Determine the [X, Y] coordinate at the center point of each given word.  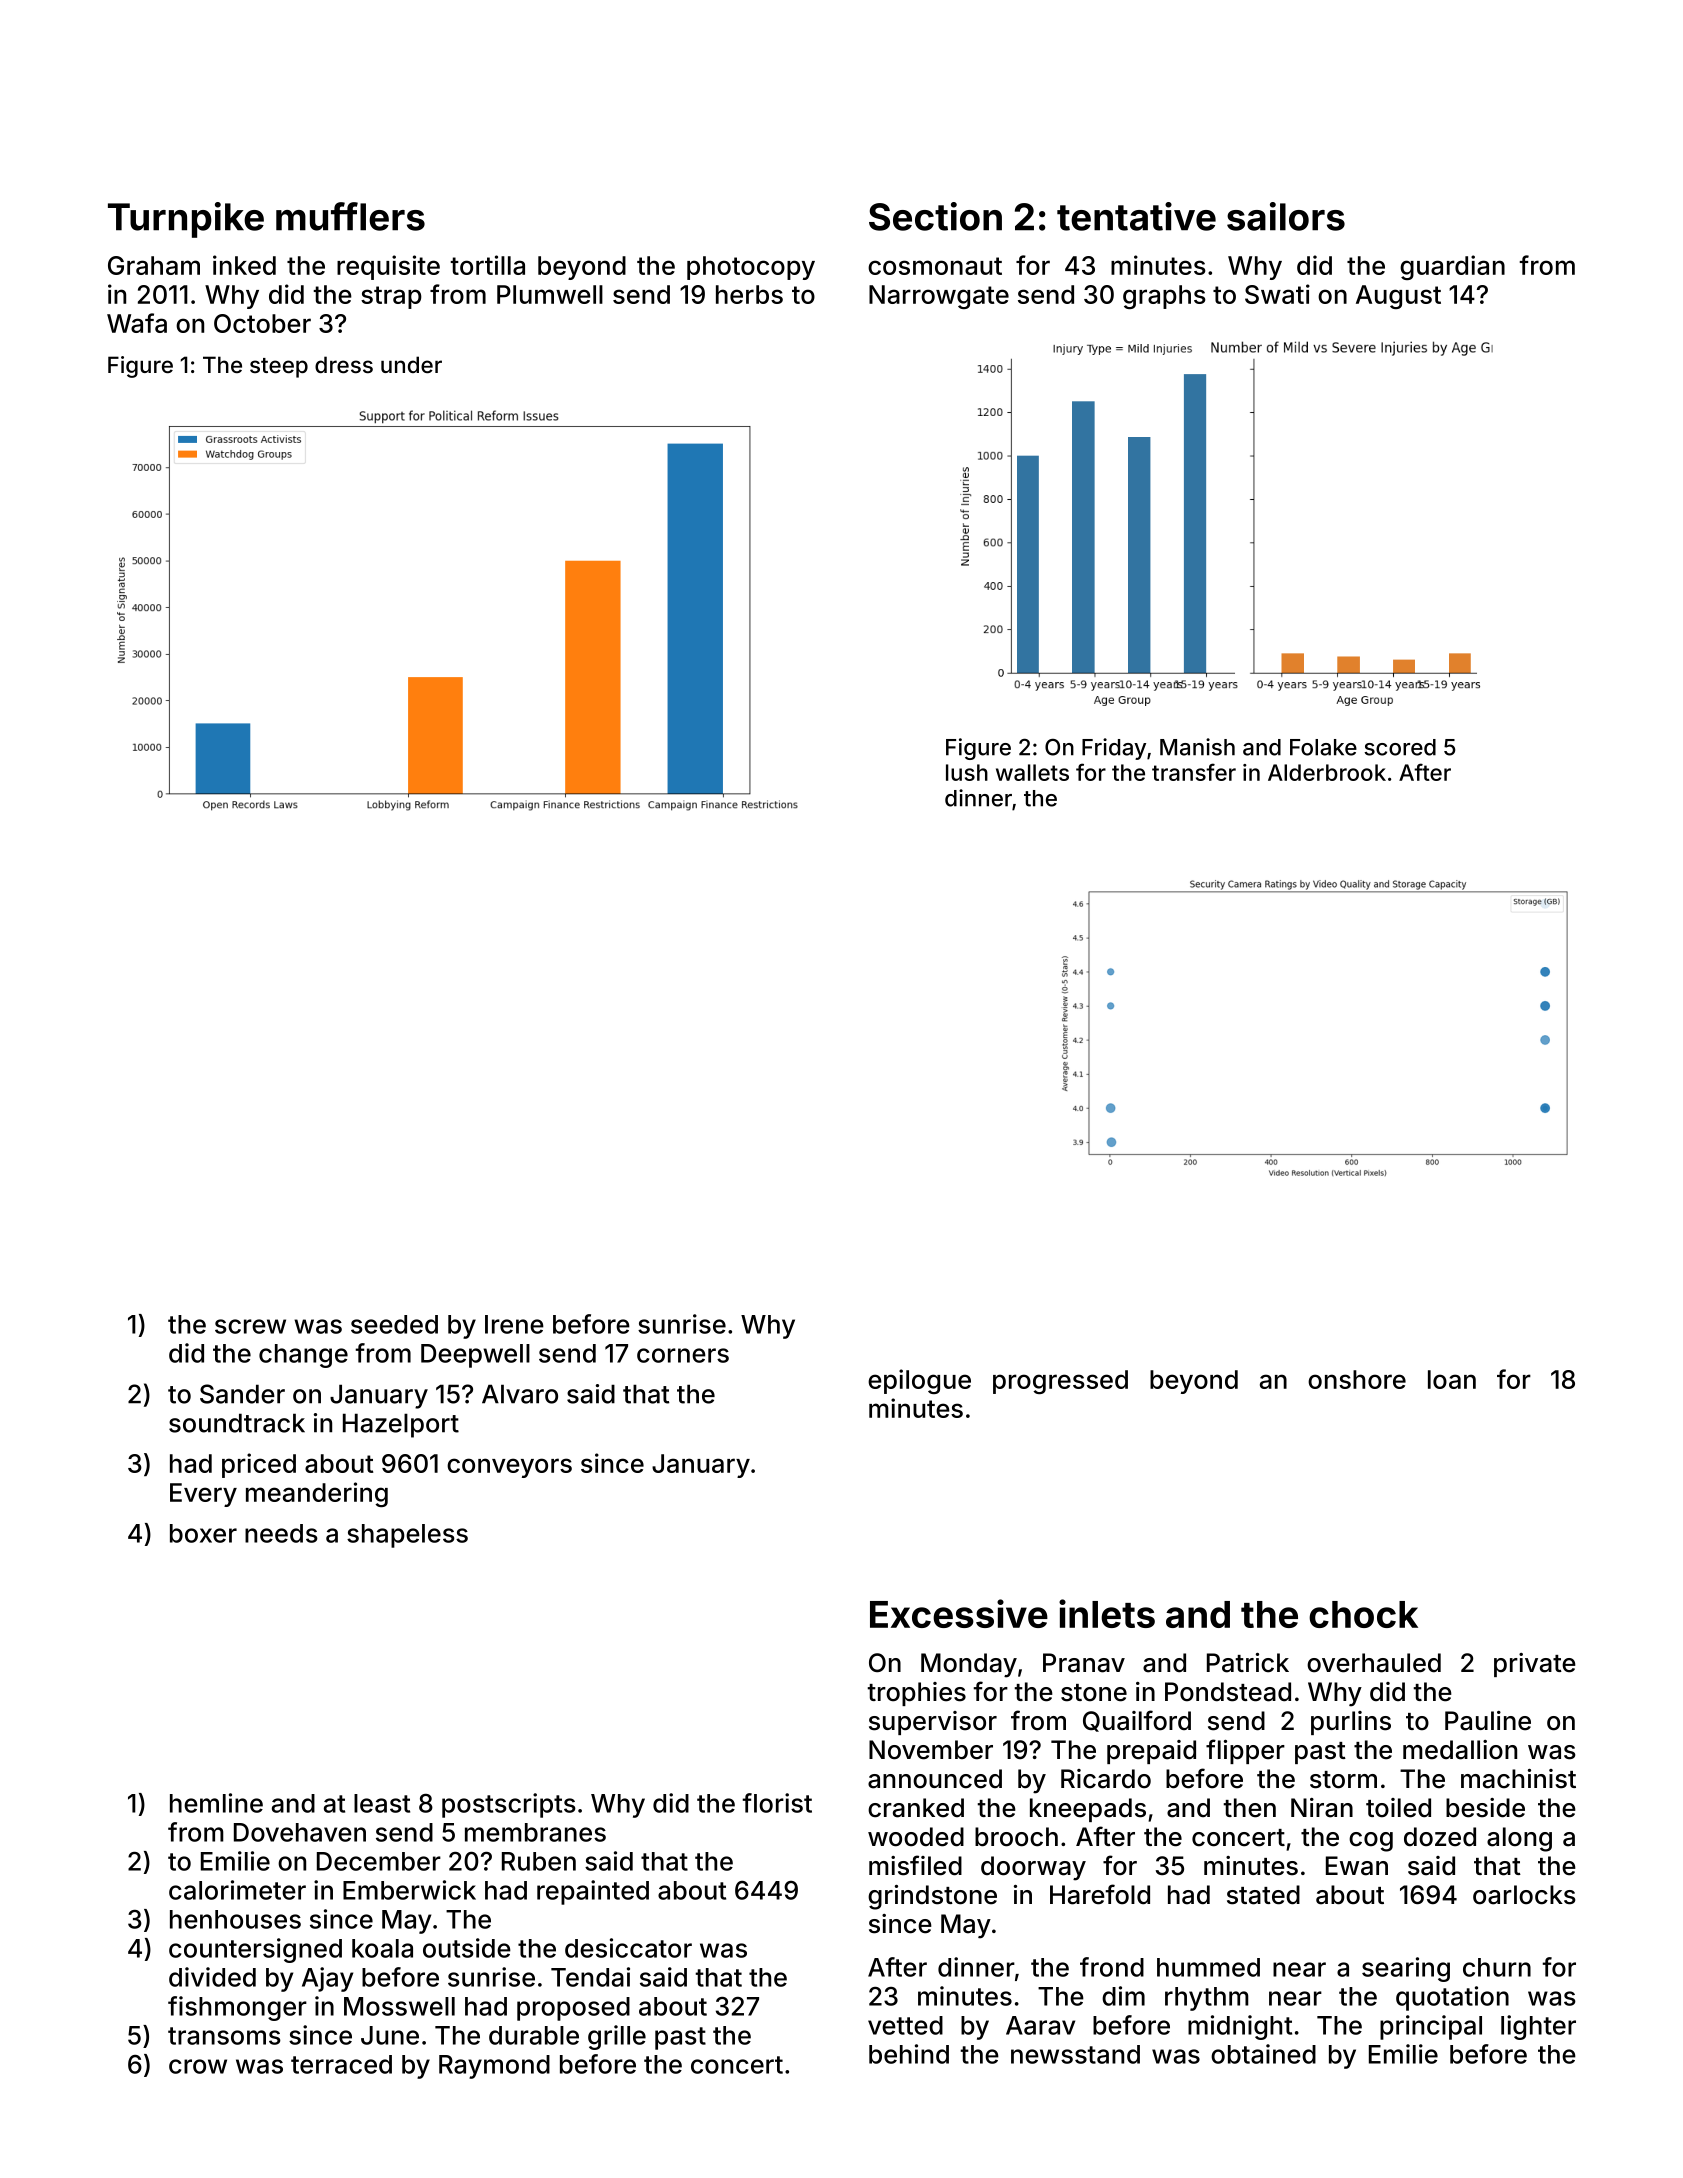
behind [909, 2054]
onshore [1357, 1379]
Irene [514, 1324]
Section [935, 216]
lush [967, 772]
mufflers [350, 216]
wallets [1032, 772]
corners [683, 1355]
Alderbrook [1327, 772]
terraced [341, 2064]
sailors [1286, 216]
